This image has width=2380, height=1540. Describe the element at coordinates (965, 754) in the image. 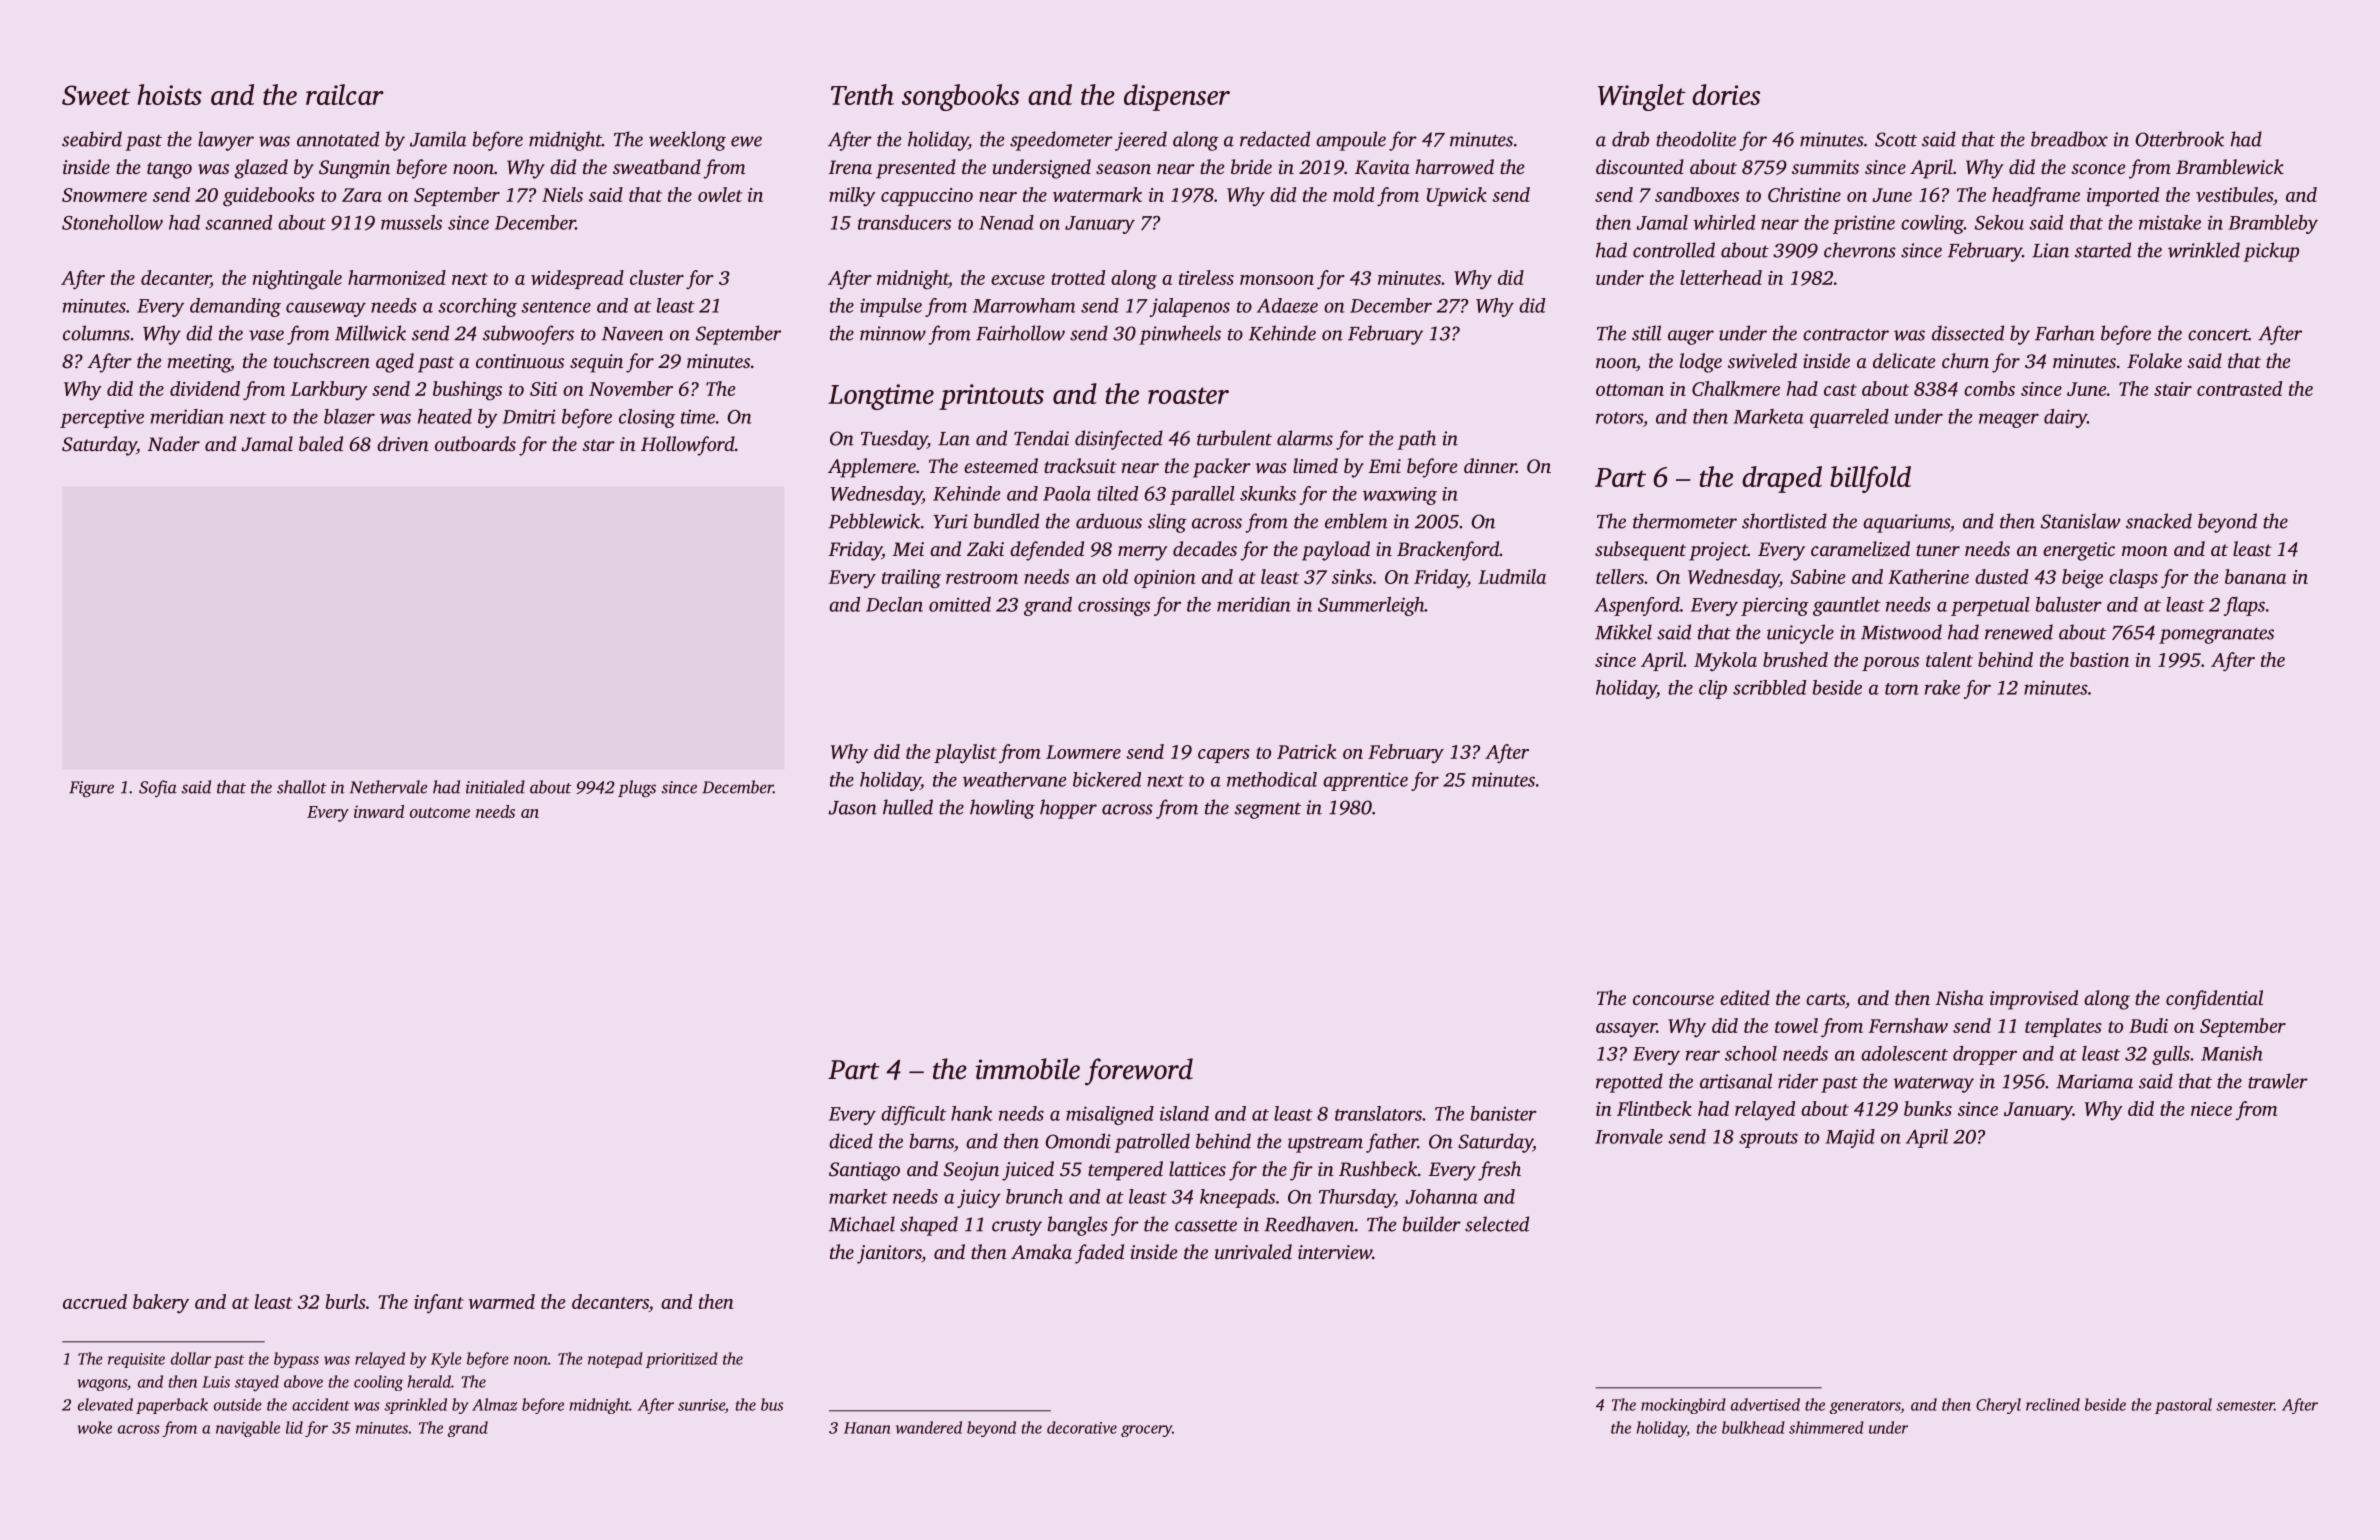

I see `playlist` at that location.
